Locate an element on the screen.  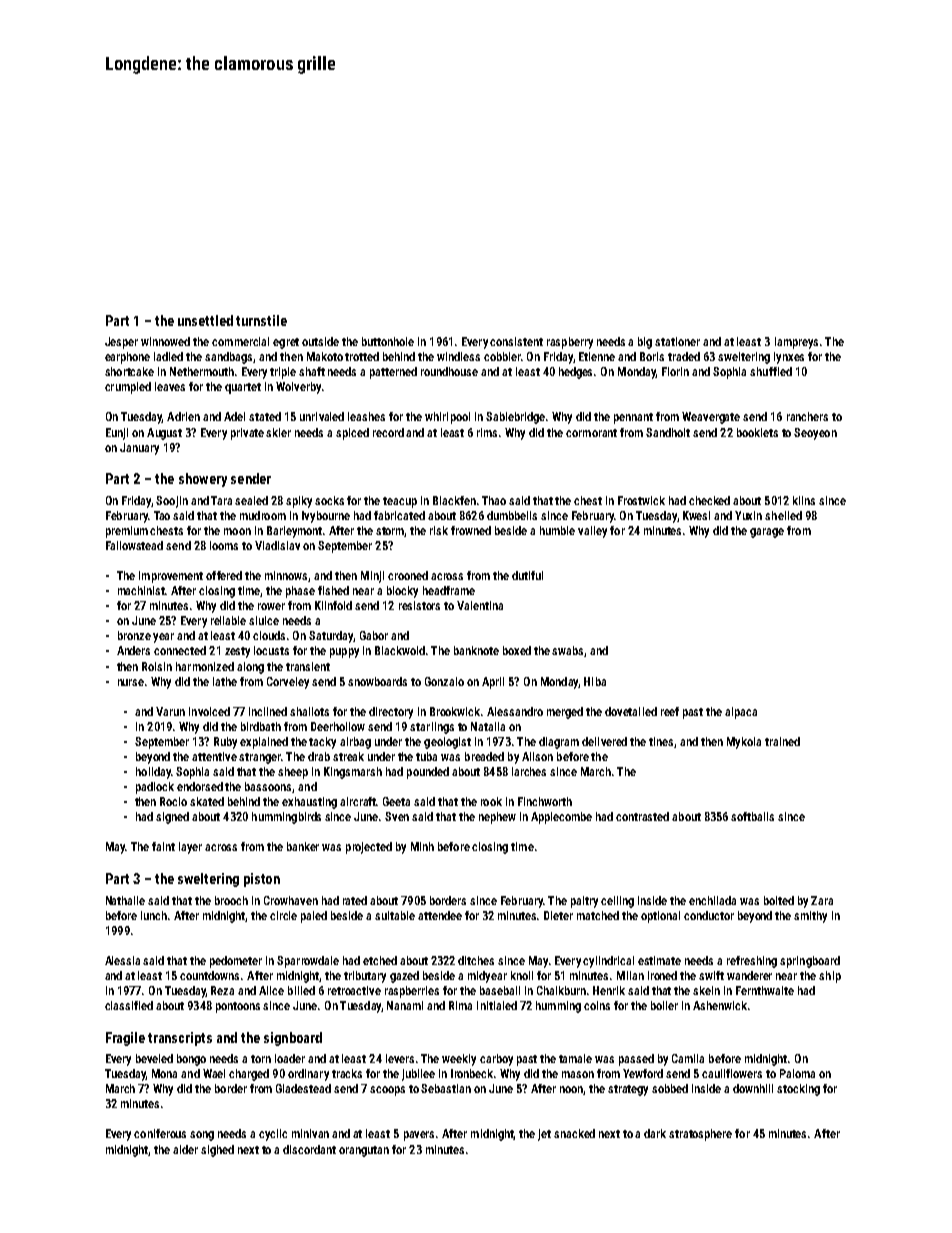
Wolverby is located at coordinates (298, 388).
